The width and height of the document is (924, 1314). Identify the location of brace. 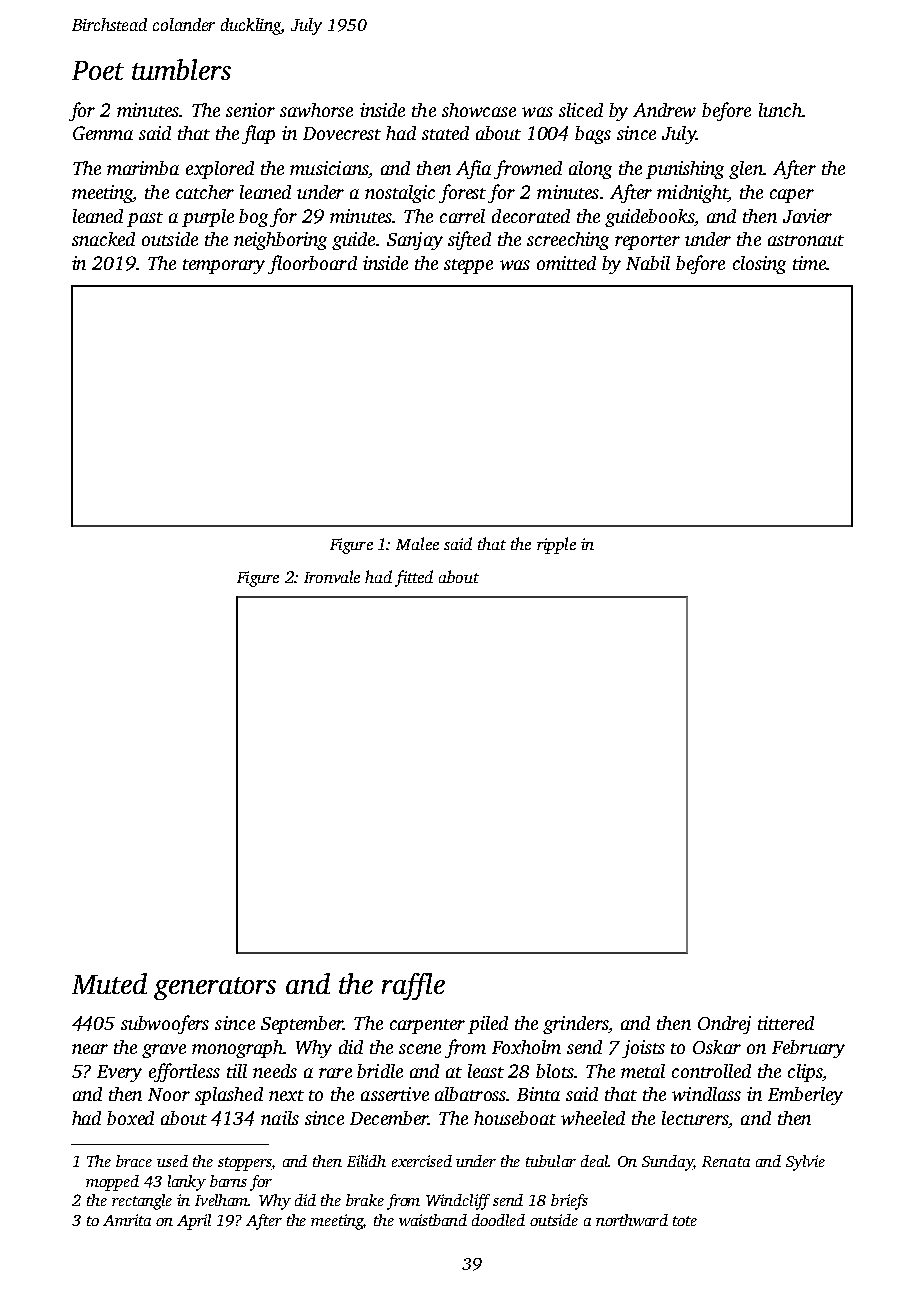
(134, 1161).
